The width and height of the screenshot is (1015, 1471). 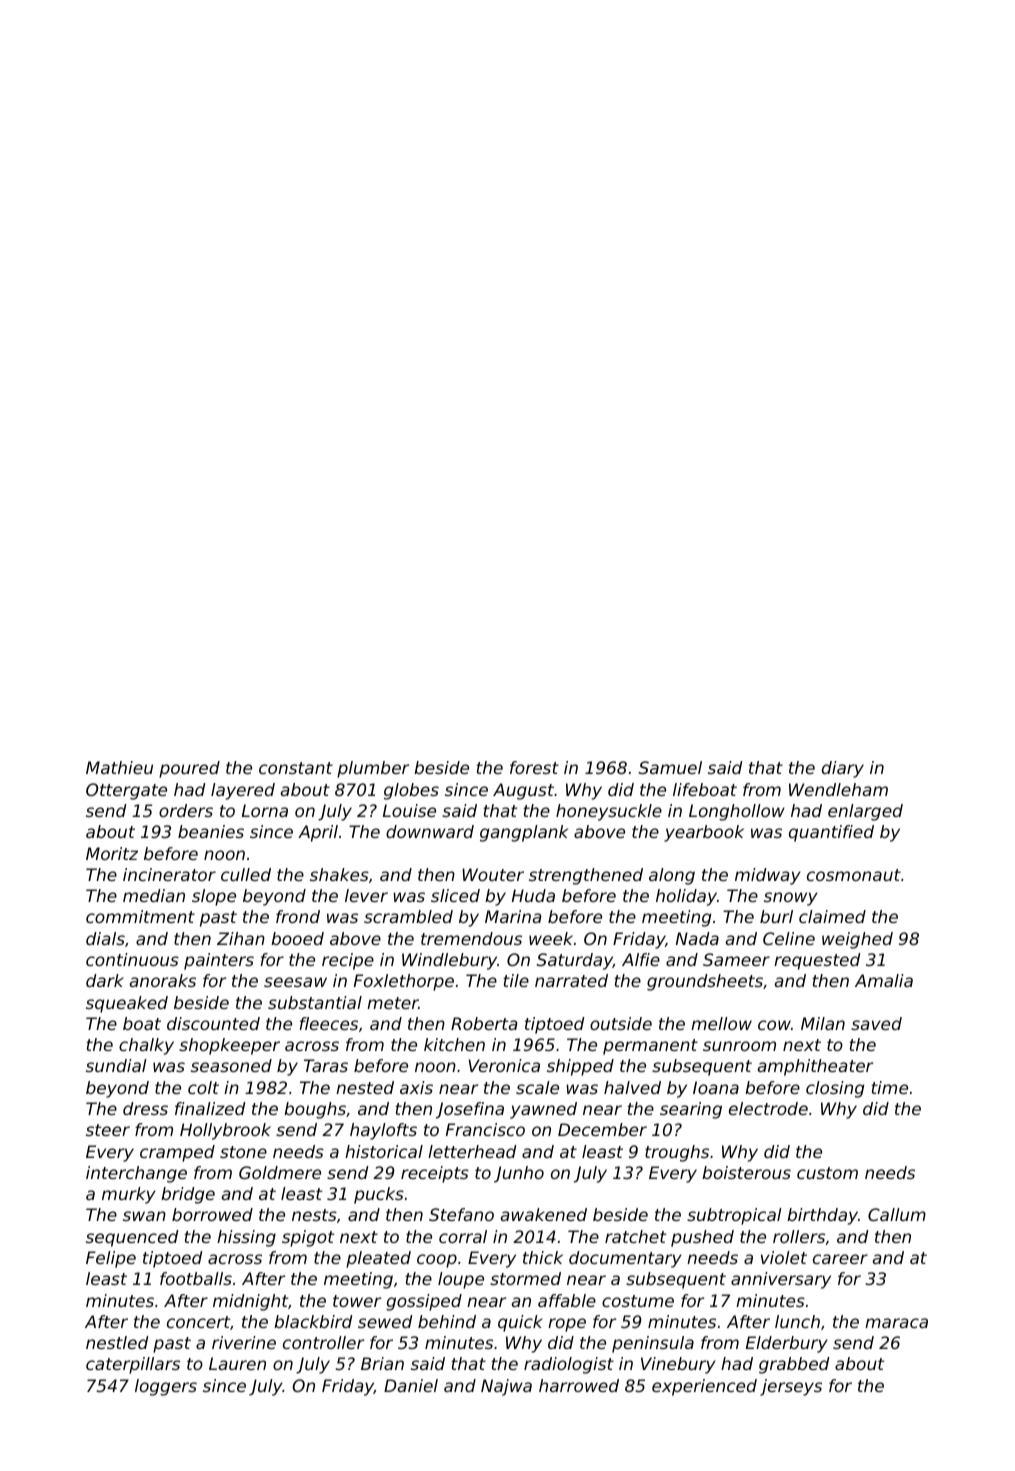 What do you see at coordinates (843, 769) in the screenshot?
I see `diary` at bounding box center [843, 769].
